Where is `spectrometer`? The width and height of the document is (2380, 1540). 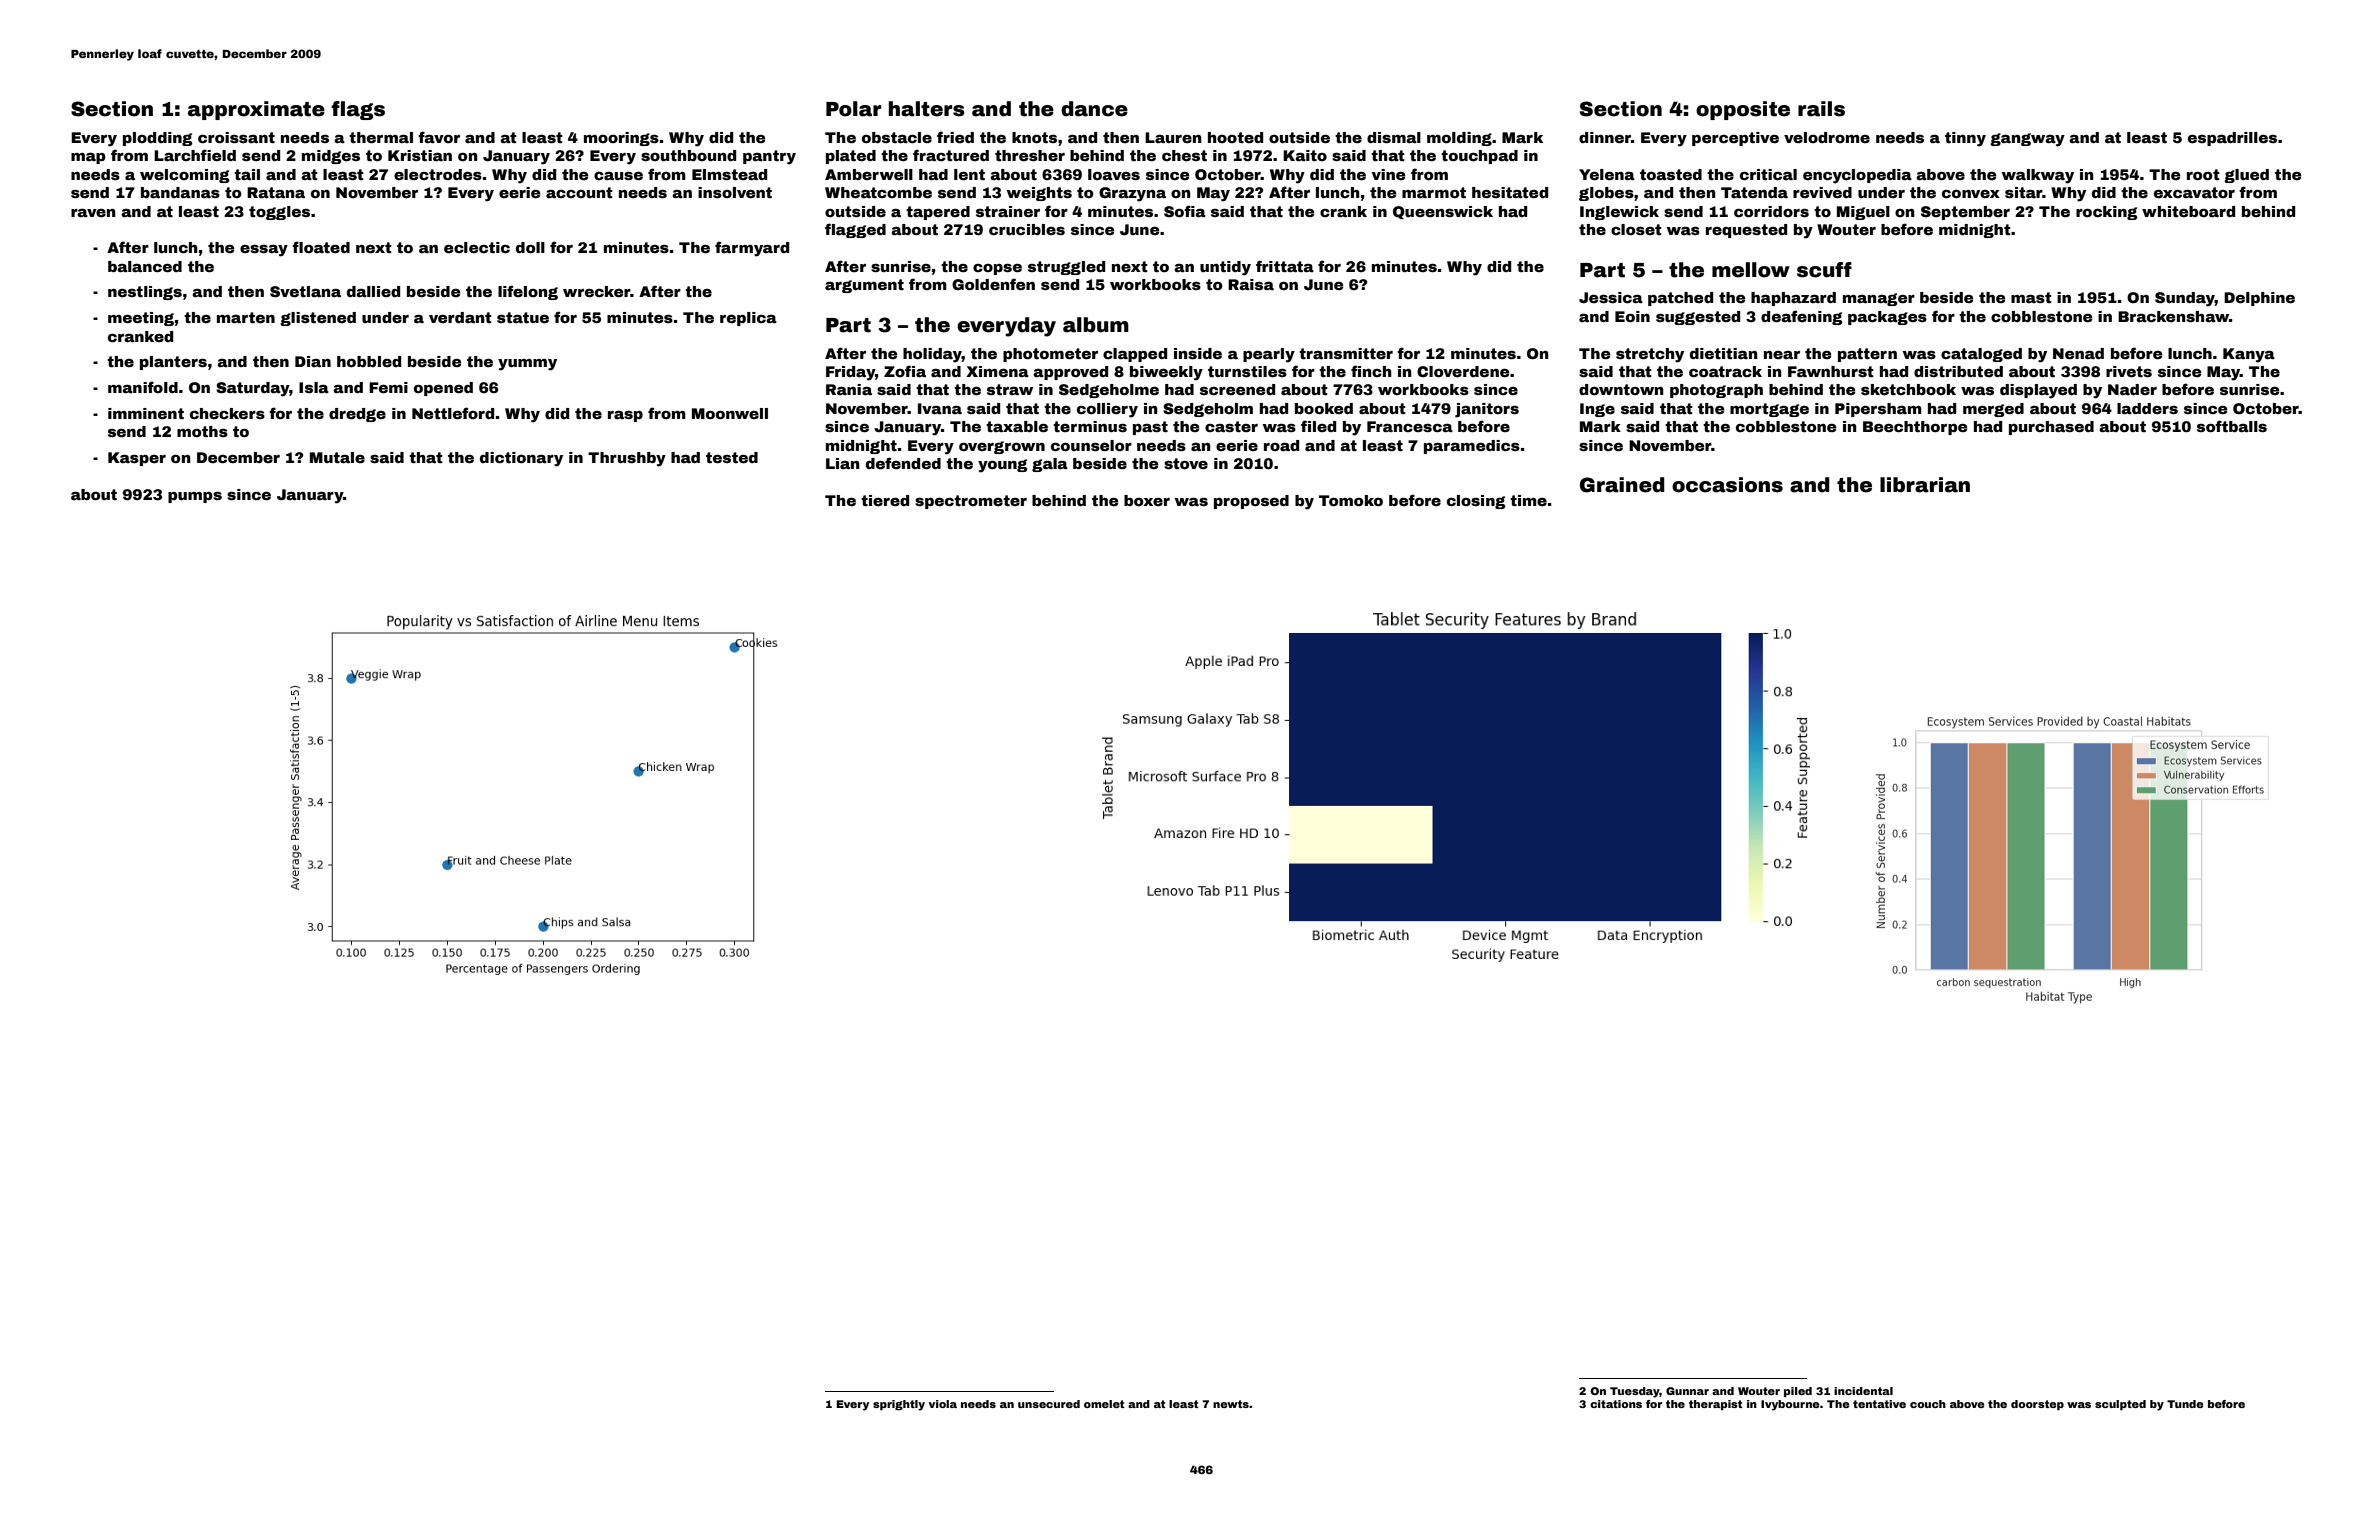
spectrometer is located at coordinates (971, 502).
